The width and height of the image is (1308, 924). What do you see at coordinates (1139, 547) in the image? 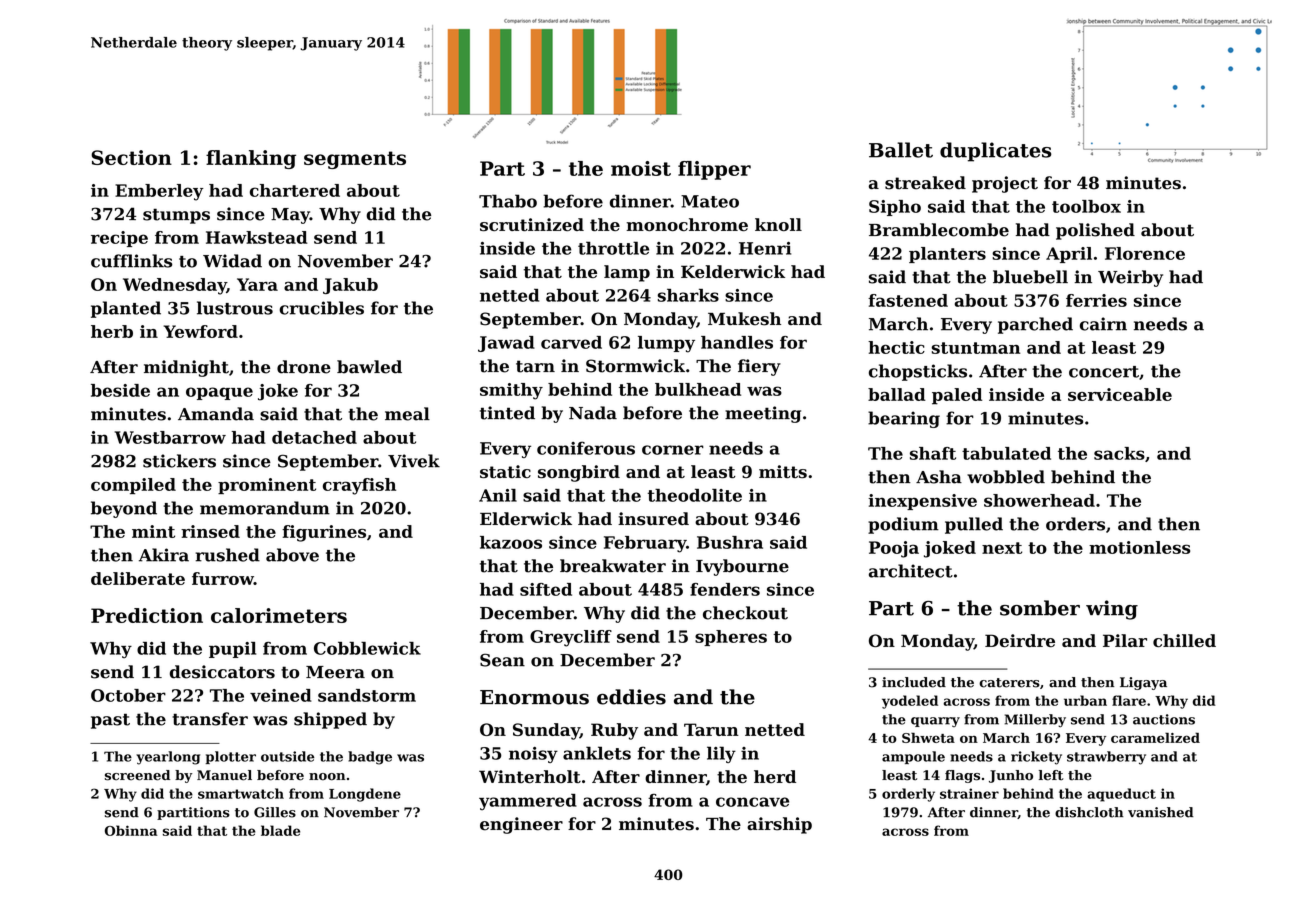
I see `motionless` at bounding box center [1139, 547].
